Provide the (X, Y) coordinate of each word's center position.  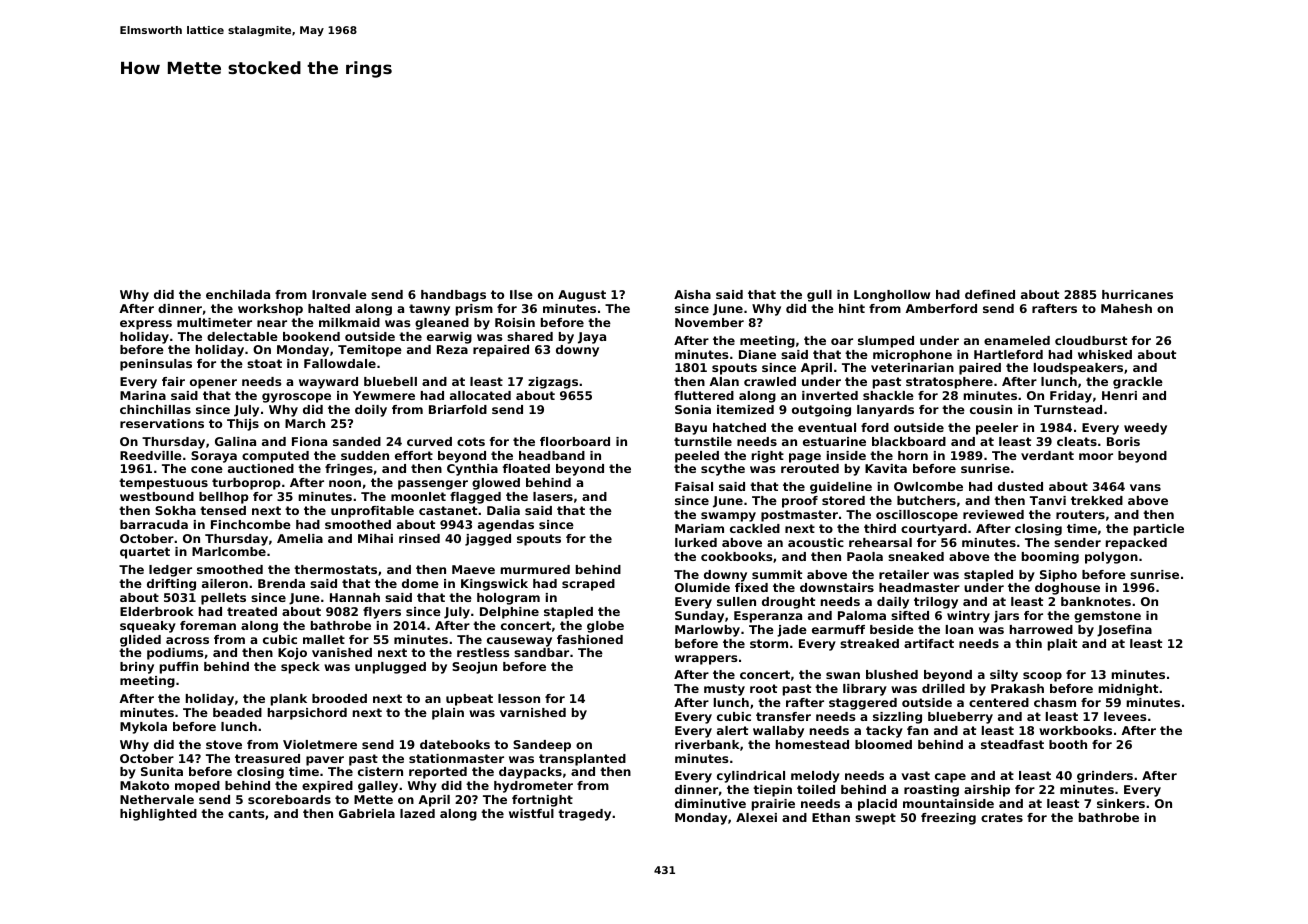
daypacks (530, 773)
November (709, 322)
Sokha (175, 510)
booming (1050, 558)
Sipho (1058, 576)
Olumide (702, 587)
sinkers (1121, 803)
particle (1159, 530)
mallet (324, 639)
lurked (696, 542)
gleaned (442, 324)
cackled (755, 528)
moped (197, 787)
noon (345, 483)
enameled (1017, 340)
